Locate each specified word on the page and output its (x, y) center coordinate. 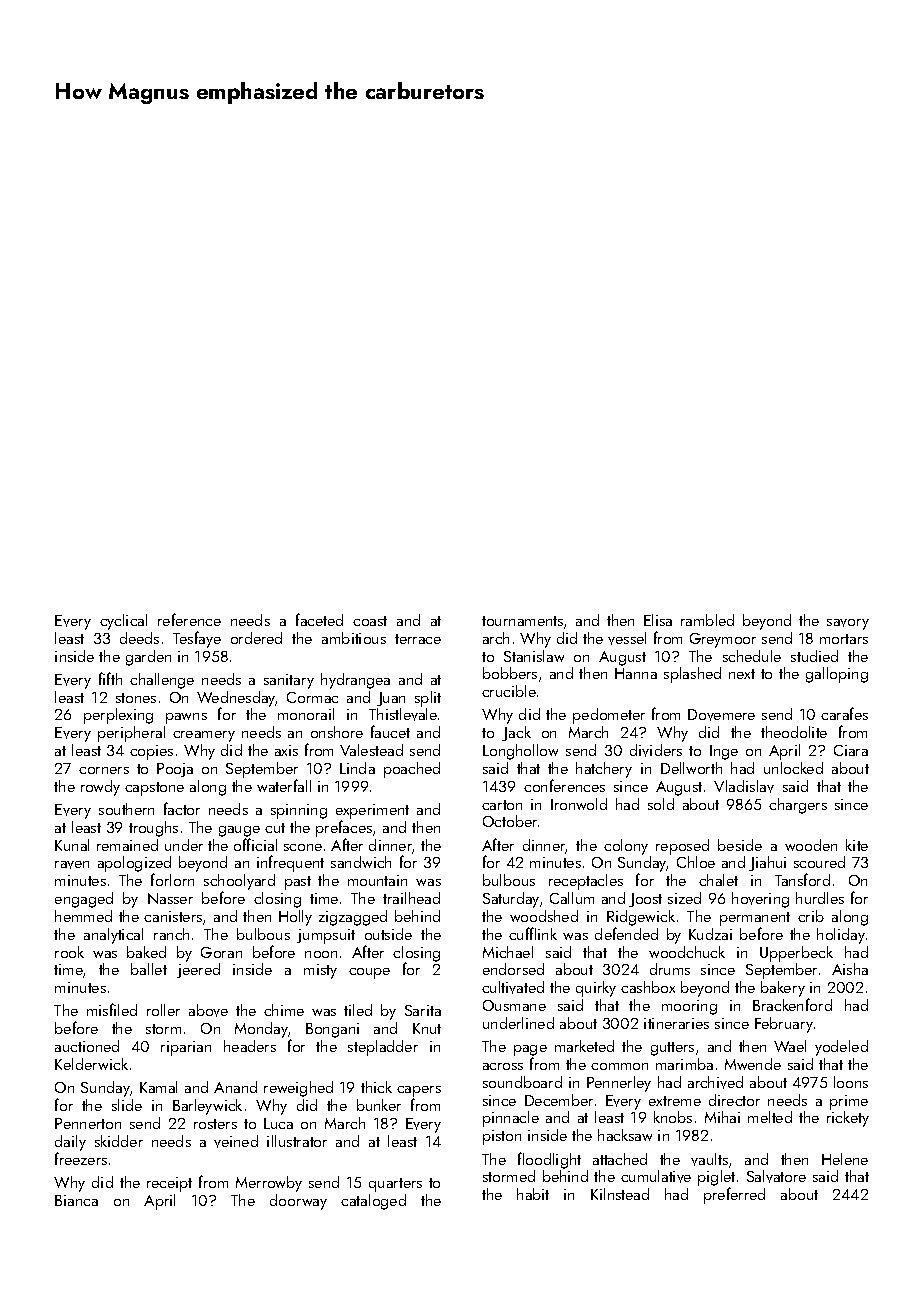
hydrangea (355, 681)
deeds (139, 638)
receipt (169, 1184)
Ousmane (514, 1005)
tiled (358, 1010)
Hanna (636, 673)
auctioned (87, 1046)
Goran (221, 952)
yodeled (841, 1048)
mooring (689, 1007)
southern (126, 809)
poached (412, 770)
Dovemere (721, 715)
